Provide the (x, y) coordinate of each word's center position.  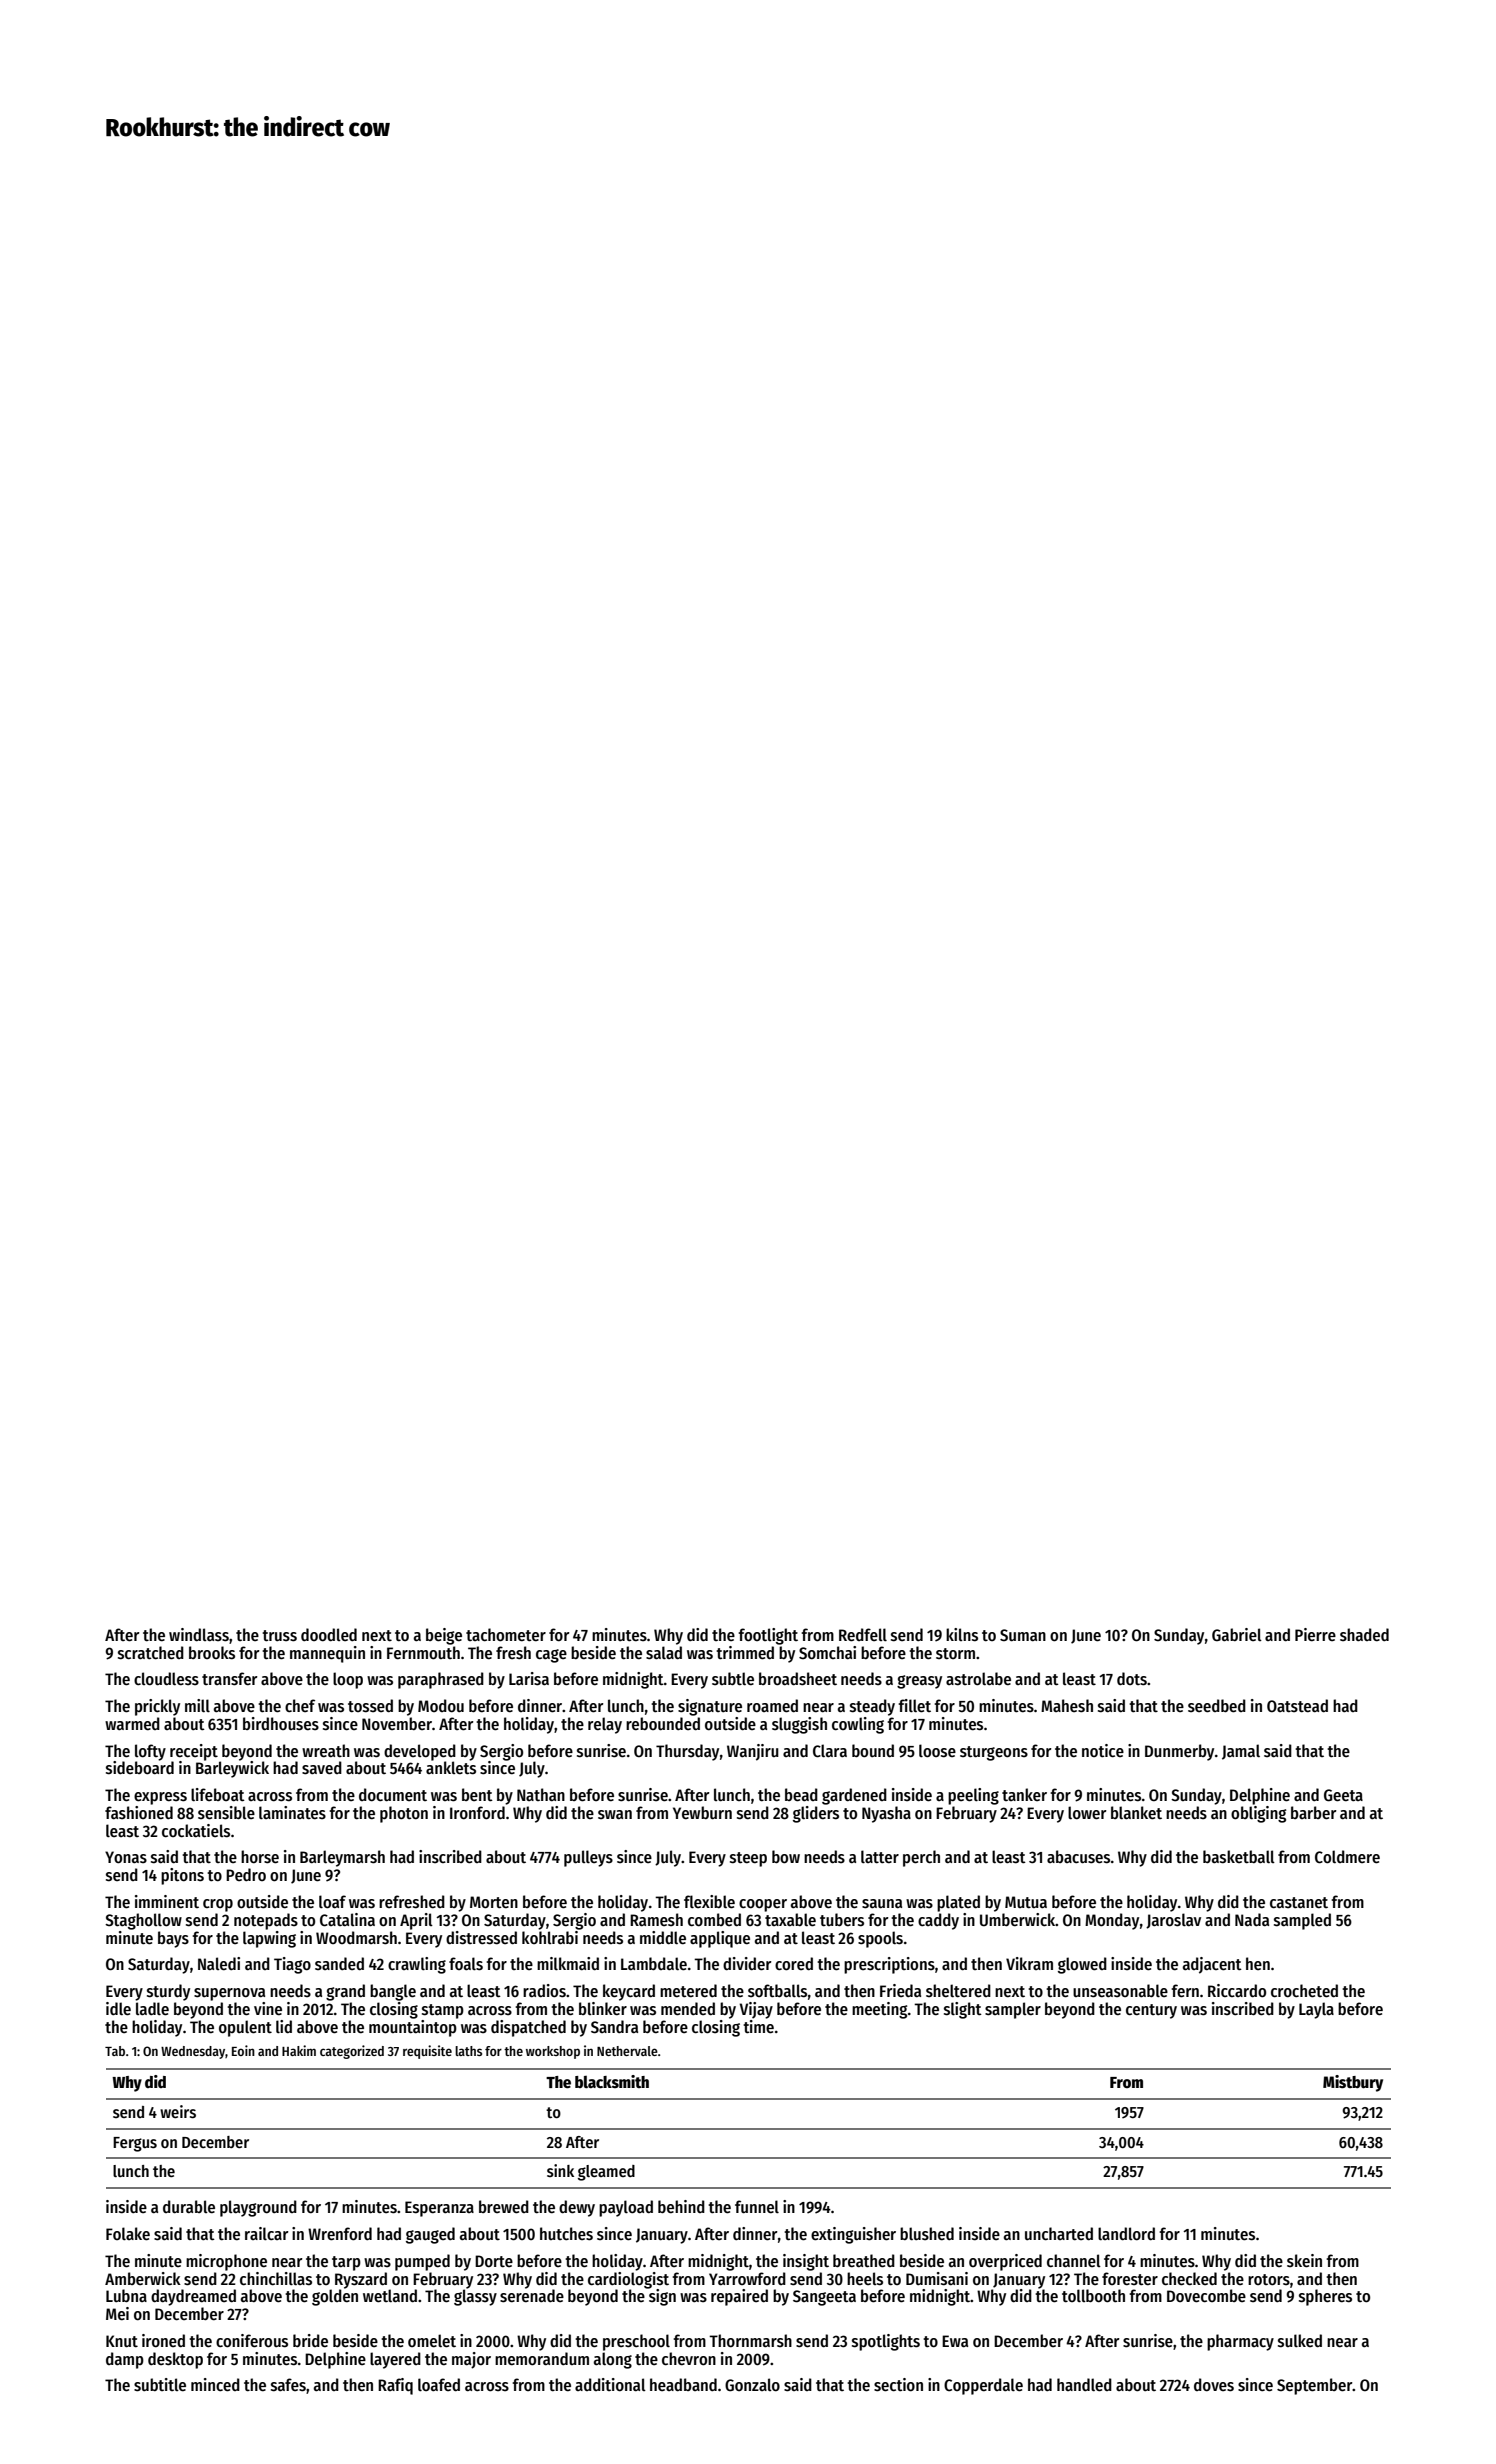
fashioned (139, 1813)
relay (605, 1725)
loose (937, 1751)
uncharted (1059, 2234)
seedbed (1217, 1706)
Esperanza (439, 2209)
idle (118, 2009)
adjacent (1212, 1965)
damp (125, 2360)
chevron (689, 2359)
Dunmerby (1179, 1752)
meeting (879, 2010)
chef (300, 1705)
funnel (757, 2207)
